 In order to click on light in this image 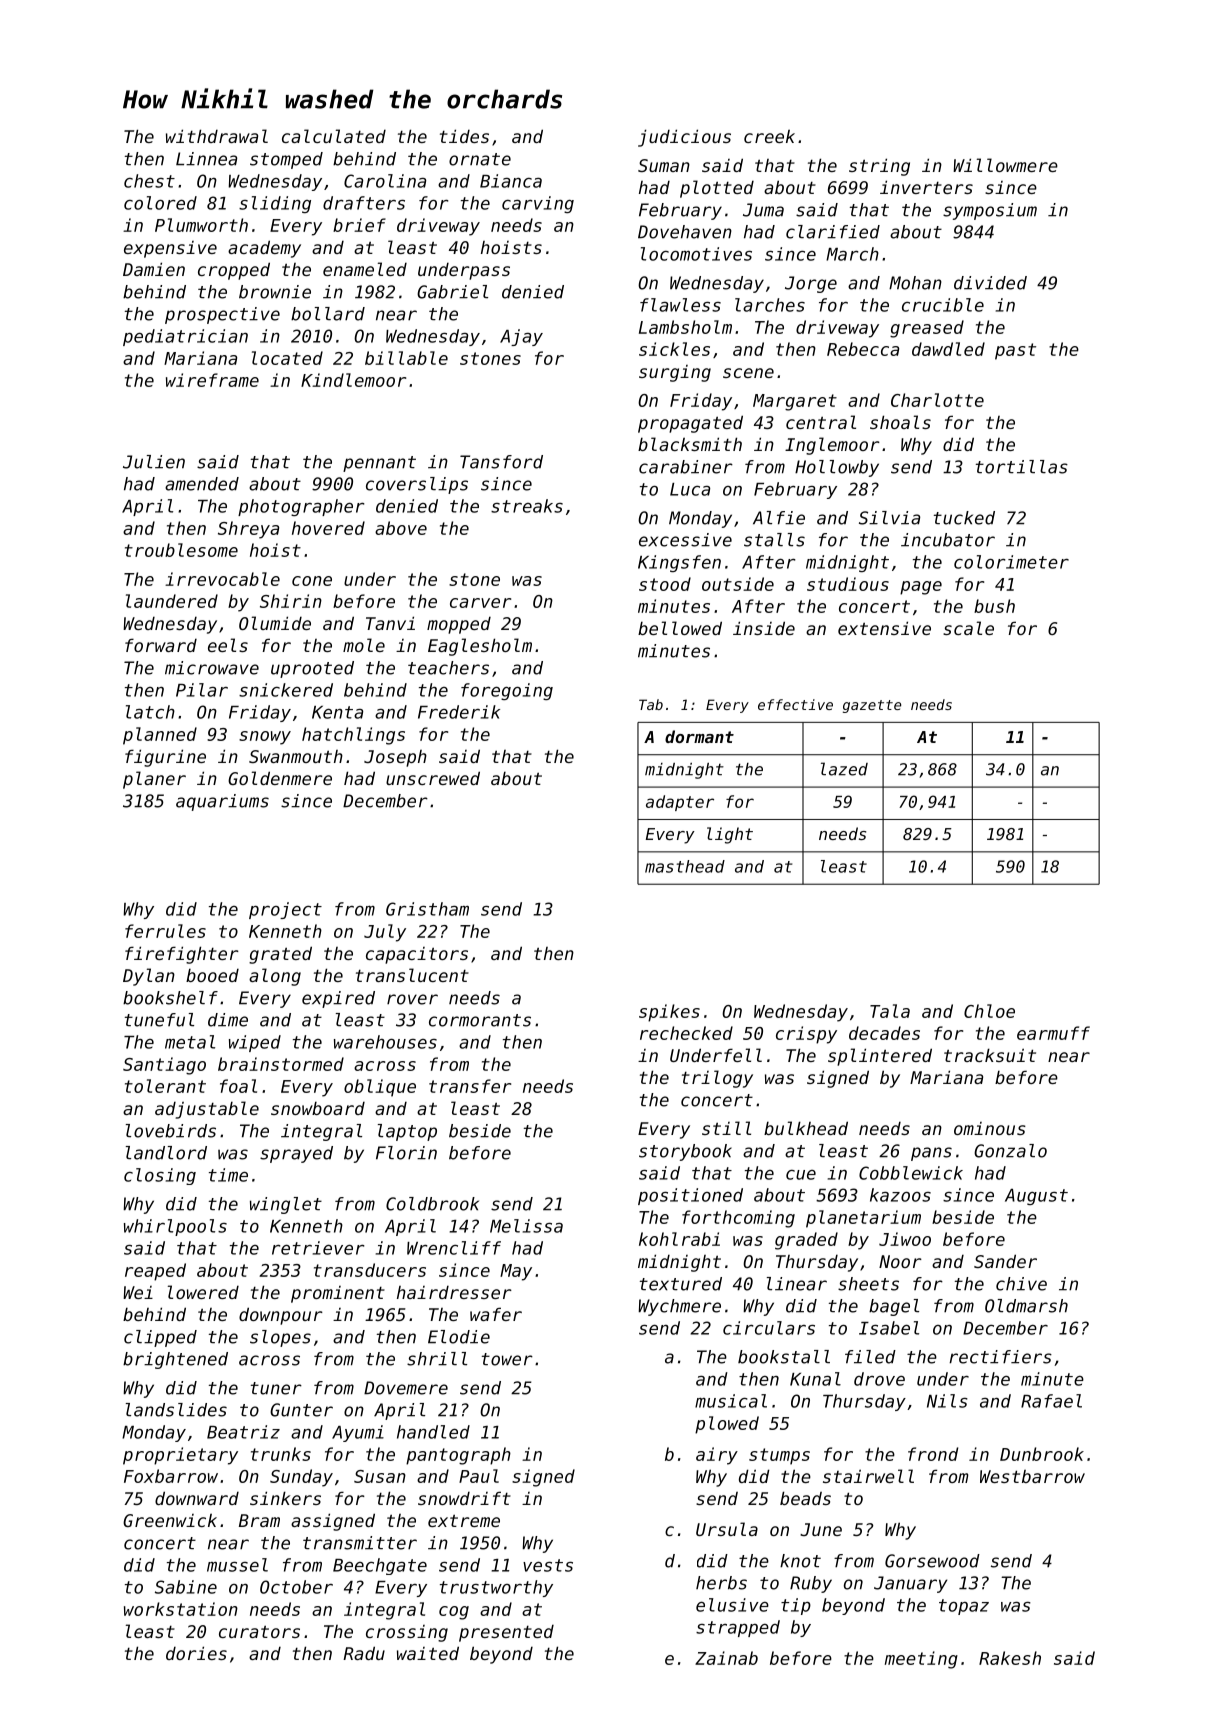, I will do `click(730, 835)`.
